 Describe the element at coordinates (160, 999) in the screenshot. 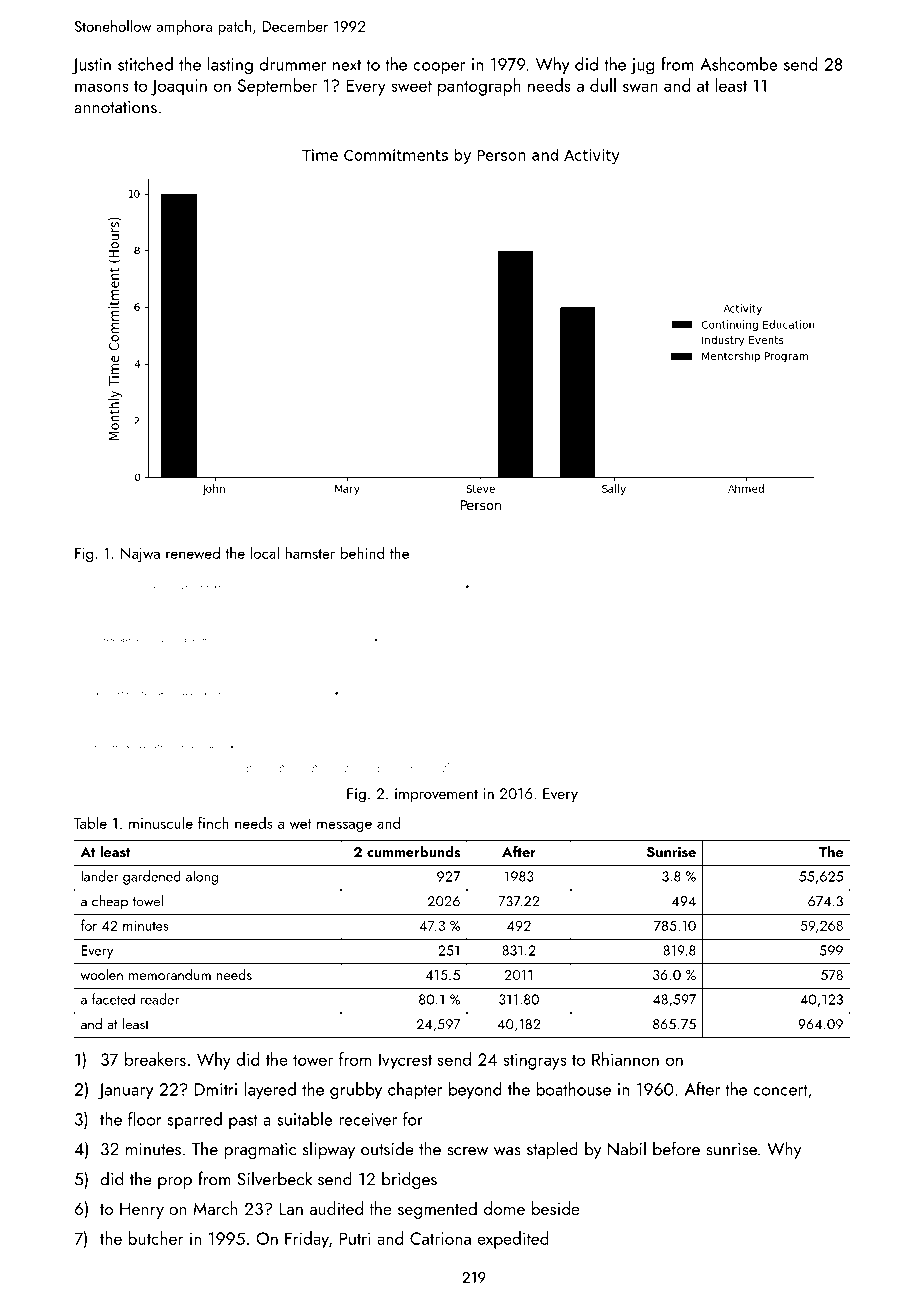

I see `reader` at that location.
